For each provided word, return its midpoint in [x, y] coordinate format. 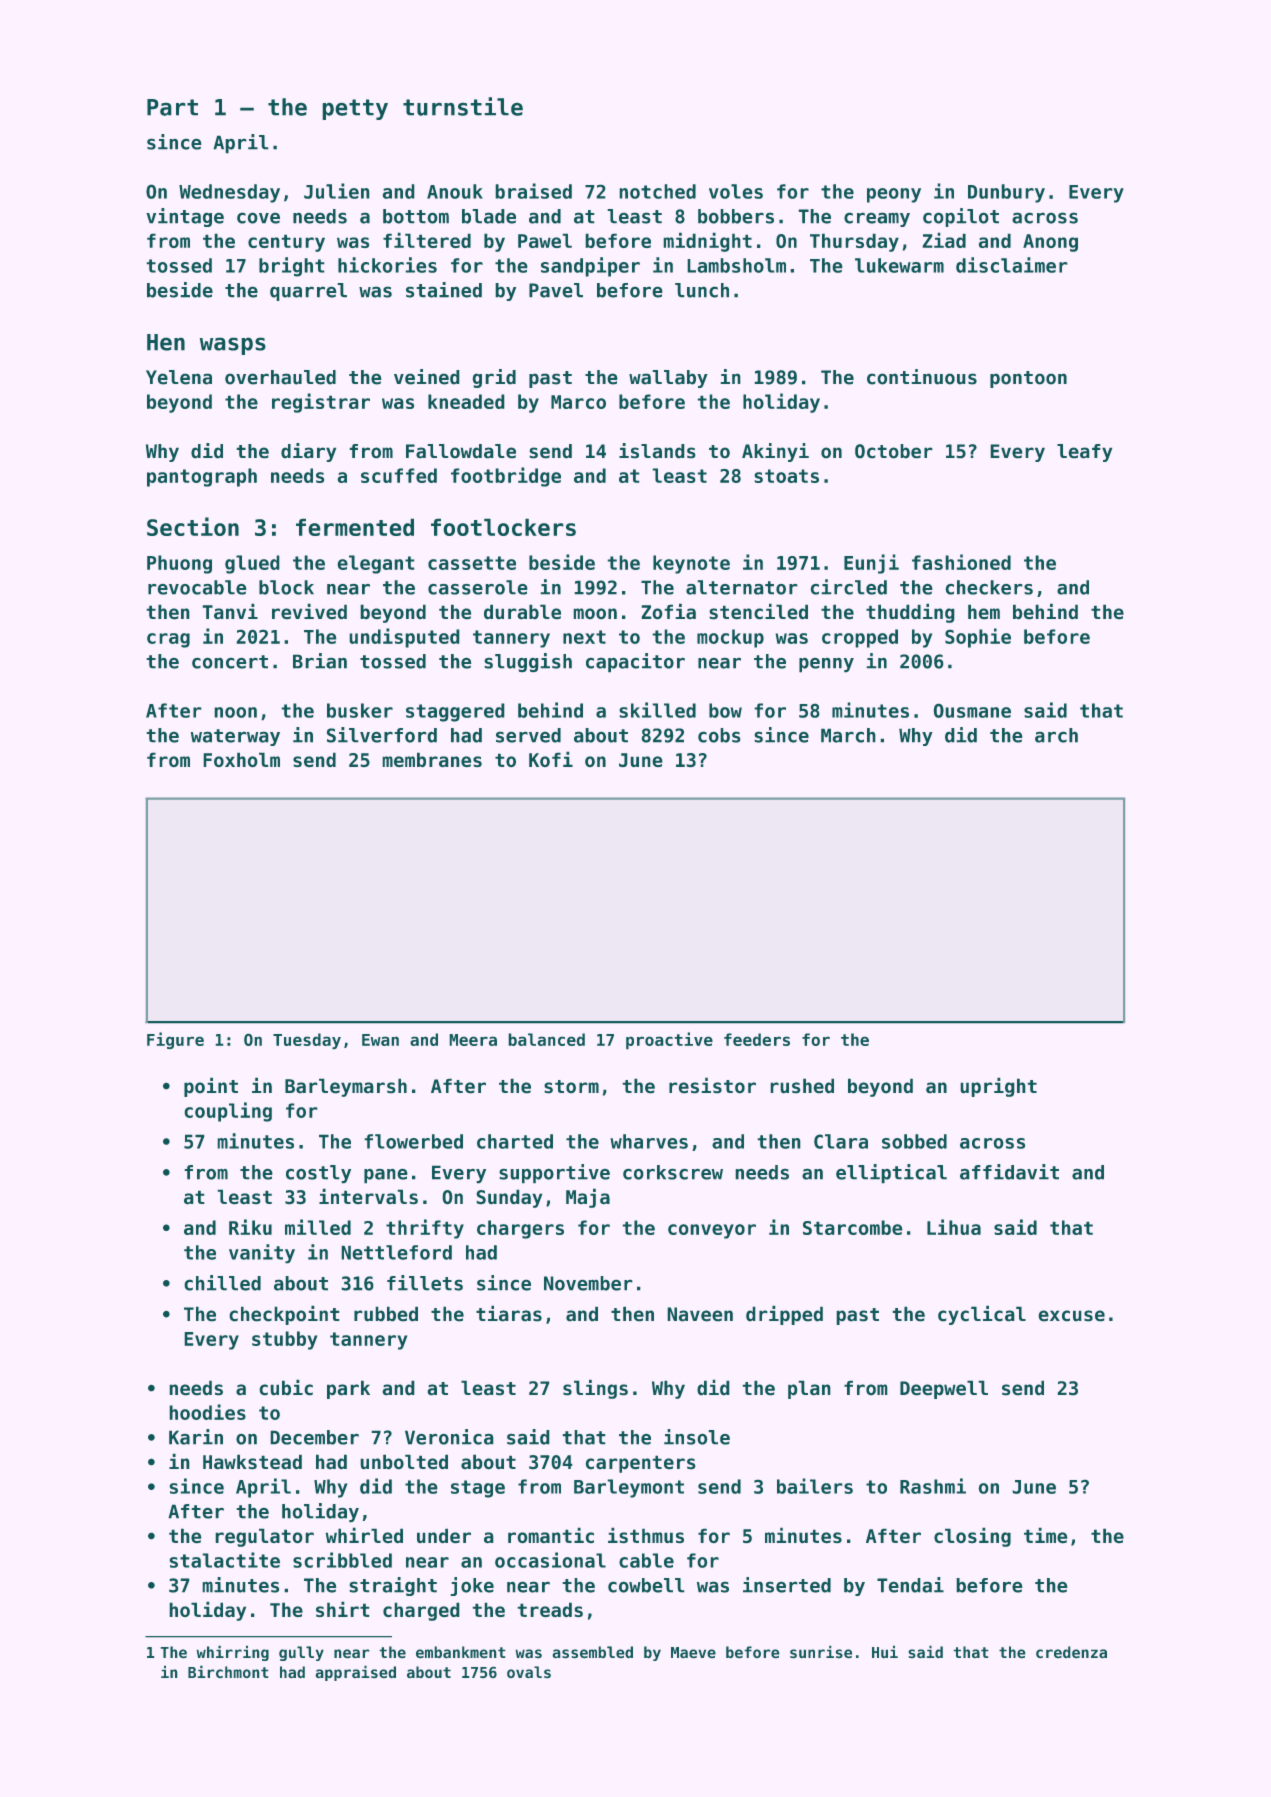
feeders [757, 1039]
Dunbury [1006, 193]
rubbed [386, 1314]
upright [998, 1087]
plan [809, 1389]
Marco [578, 402]
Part [172, 107]
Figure [175, 1040]
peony [894, 195]
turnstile [463, 106]
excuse [1071, 1316]
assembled [592, 1652]
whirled [364, 1535]
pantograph [202, 477]
